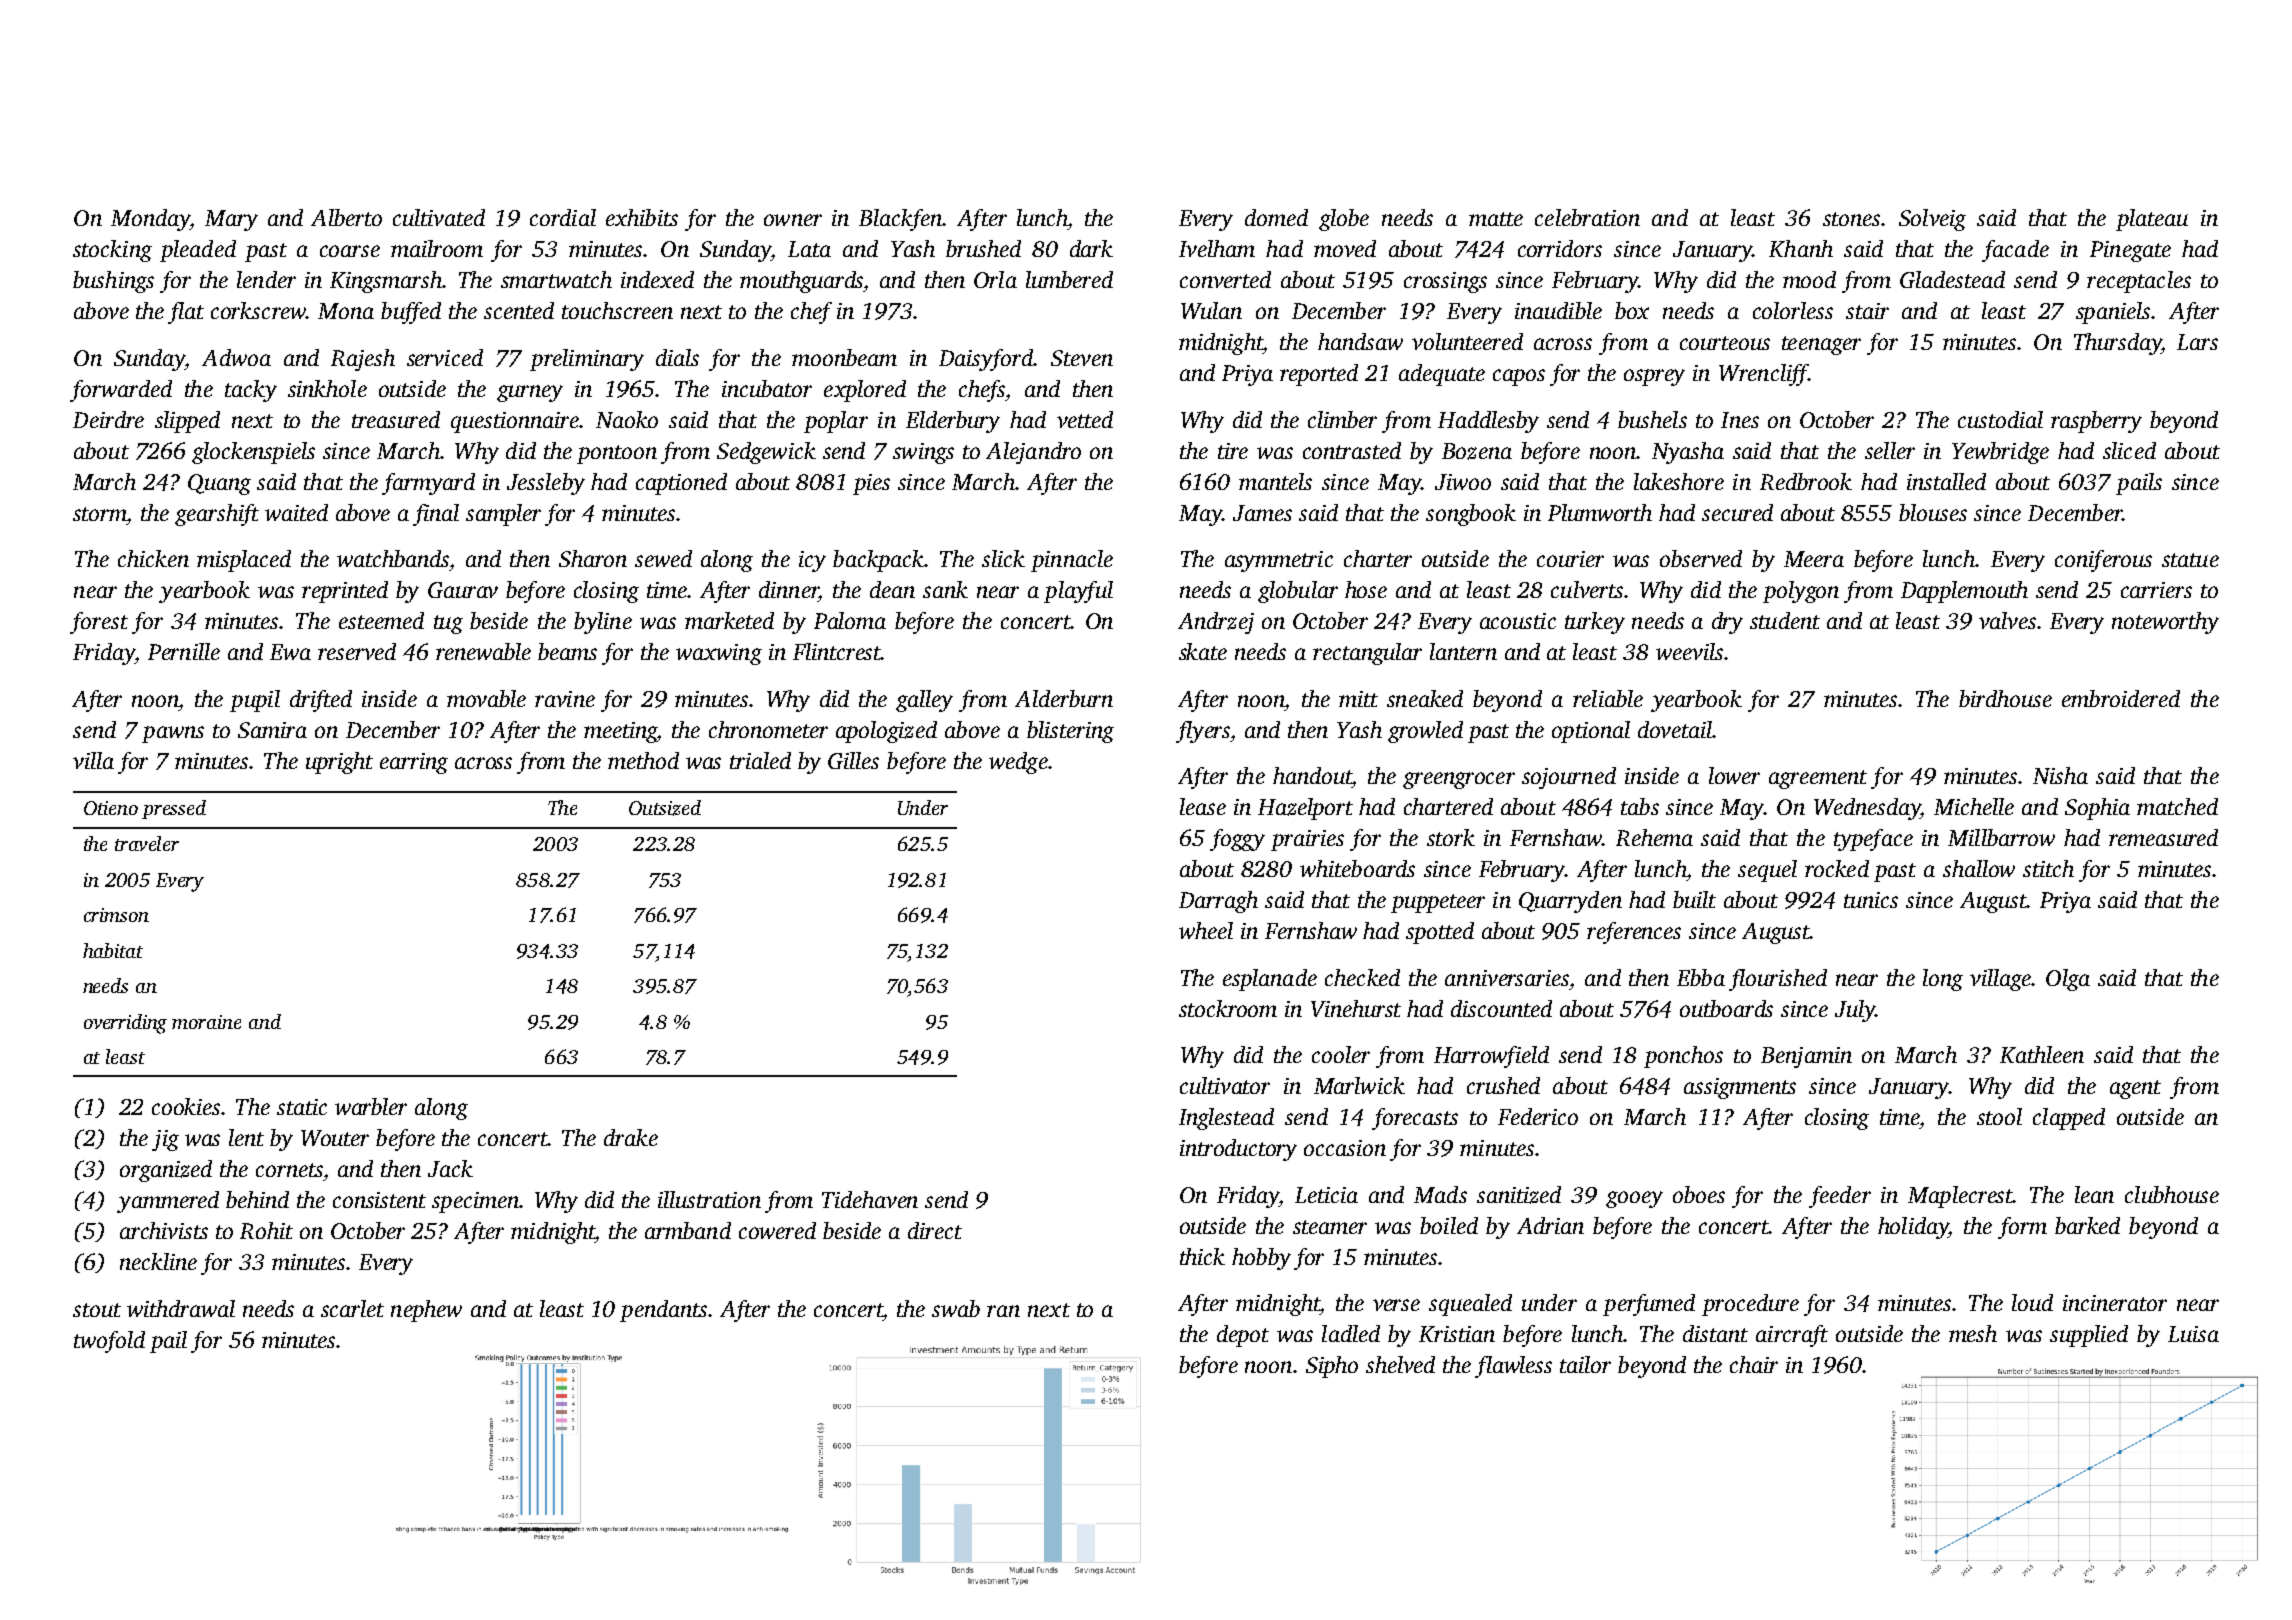  Describe the element at coordinates (1754, 1364) in the document. I see `chair` at that location.
